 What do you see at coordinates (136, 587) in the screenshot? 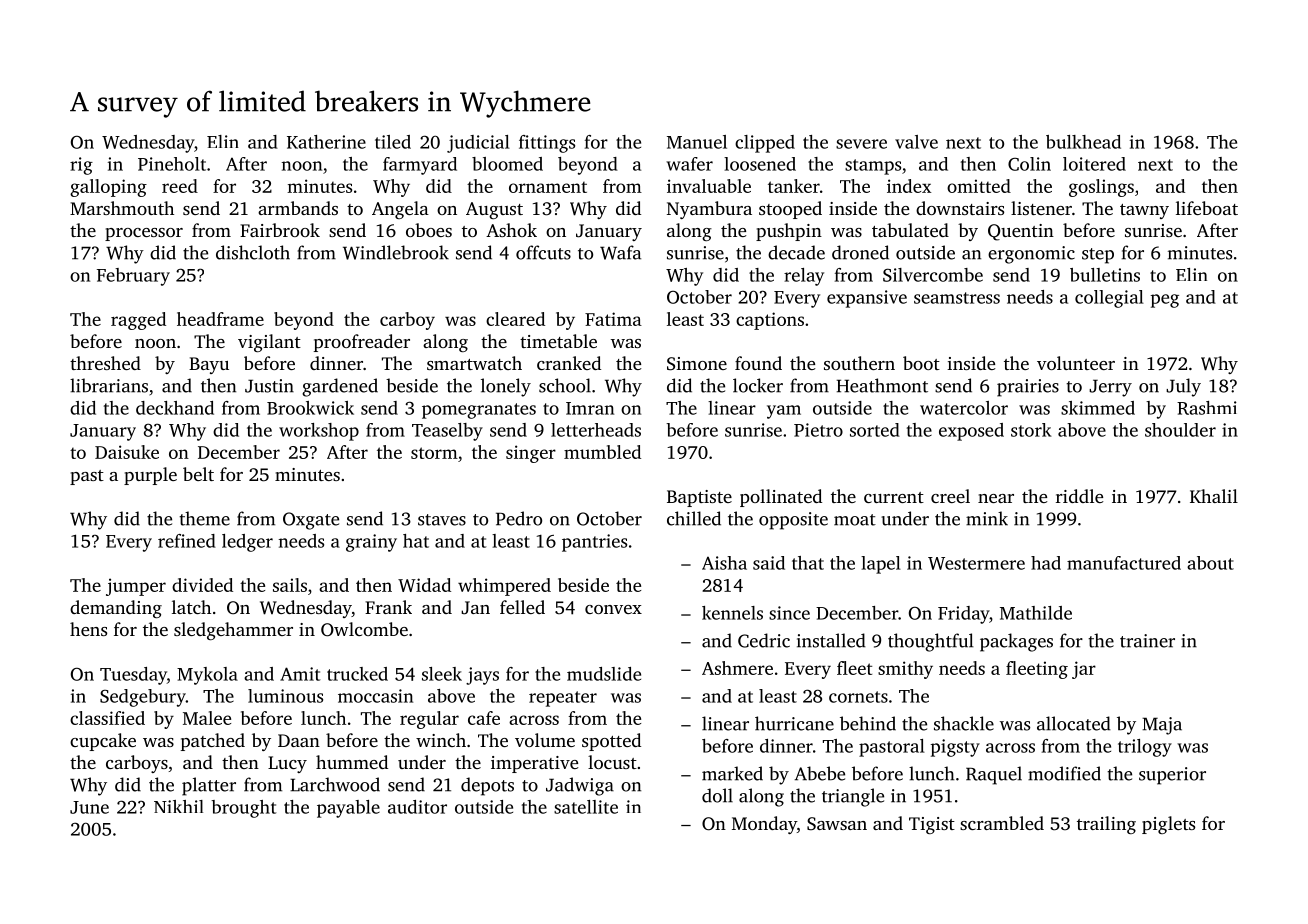
I see `jumper` at bounding box center [136, 587].
